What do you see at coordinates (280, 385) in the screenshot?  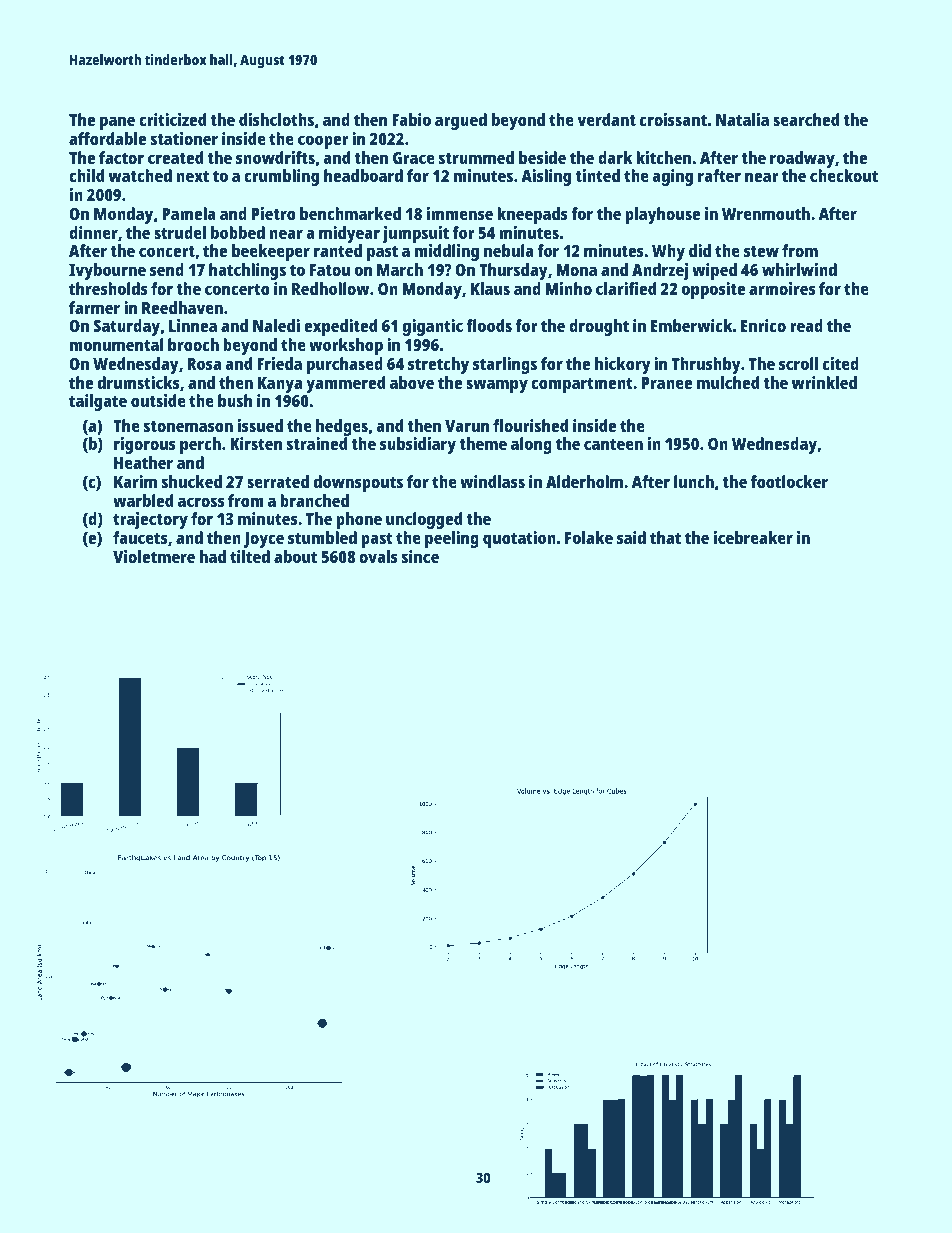 I see `Kanya` at bounding box center [280, 385].
